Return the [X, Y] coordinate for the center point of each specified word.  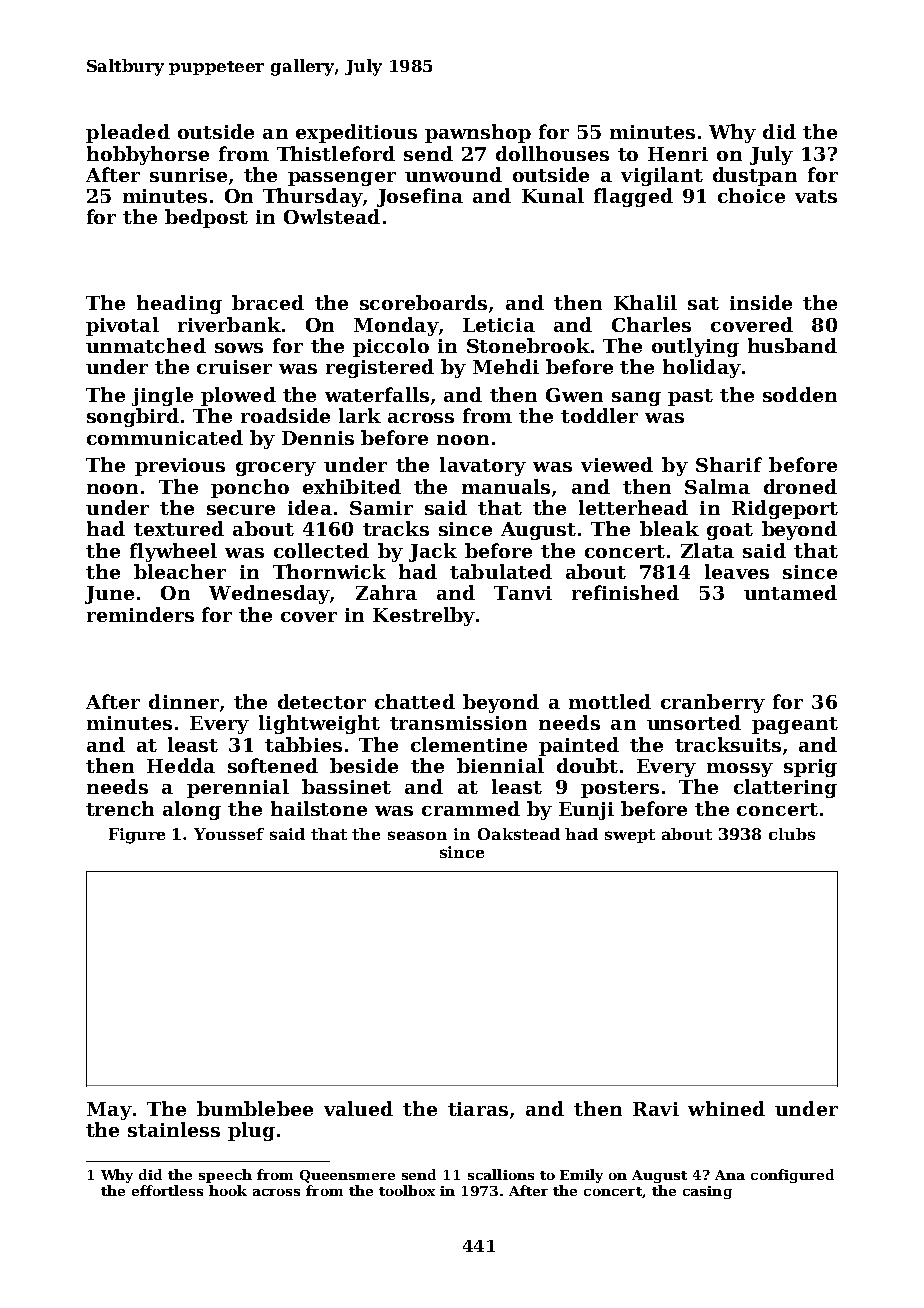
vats [816, 196]
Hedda [181, 765]
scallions [501, 1174]
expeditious [356, 133]
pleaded [128, 133]
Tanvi [523, 593]
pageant [795, 725]
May [109, 1111]
